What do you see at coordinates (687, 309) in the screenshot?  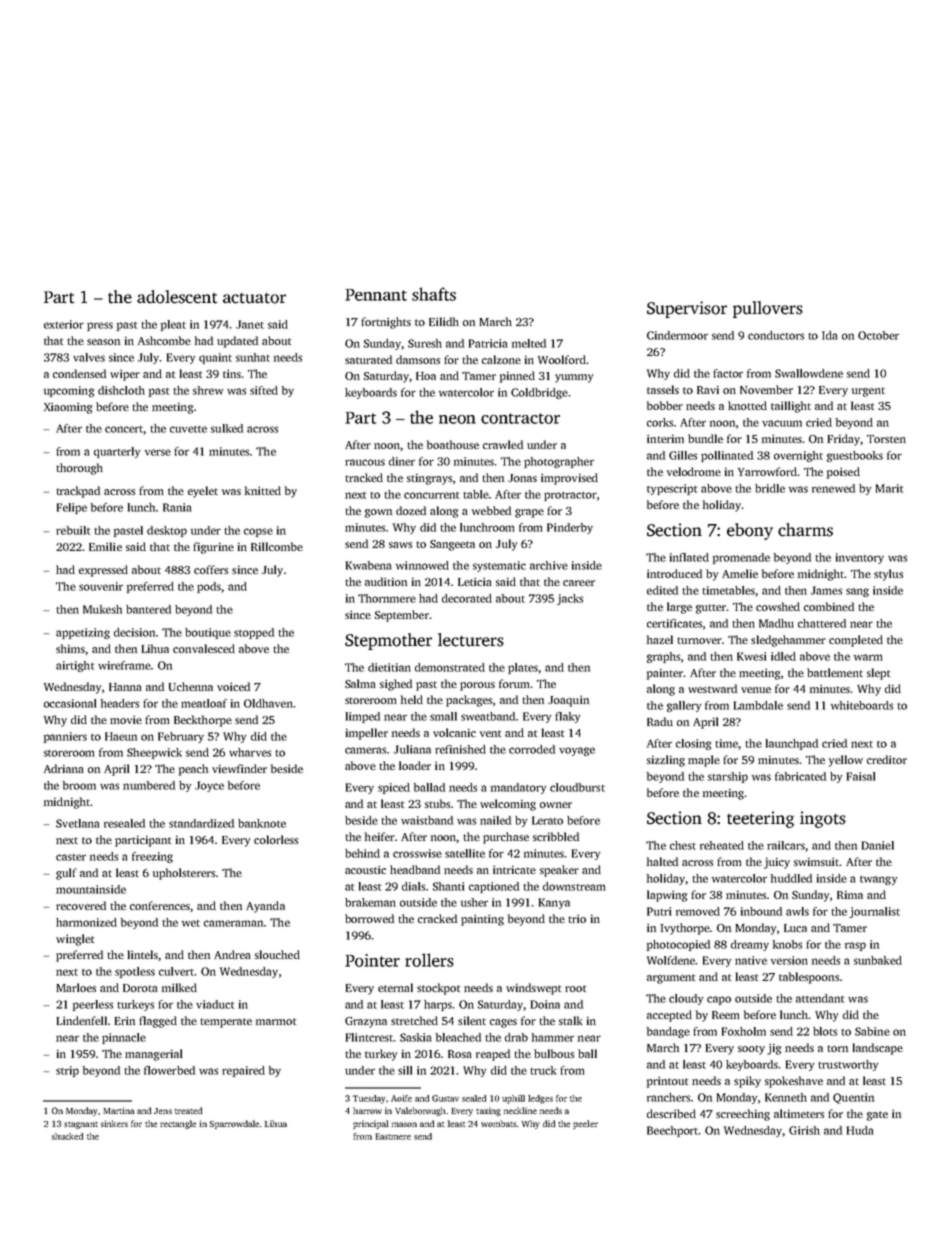 I see `Supervisor` at bounding box center [687, 309].
